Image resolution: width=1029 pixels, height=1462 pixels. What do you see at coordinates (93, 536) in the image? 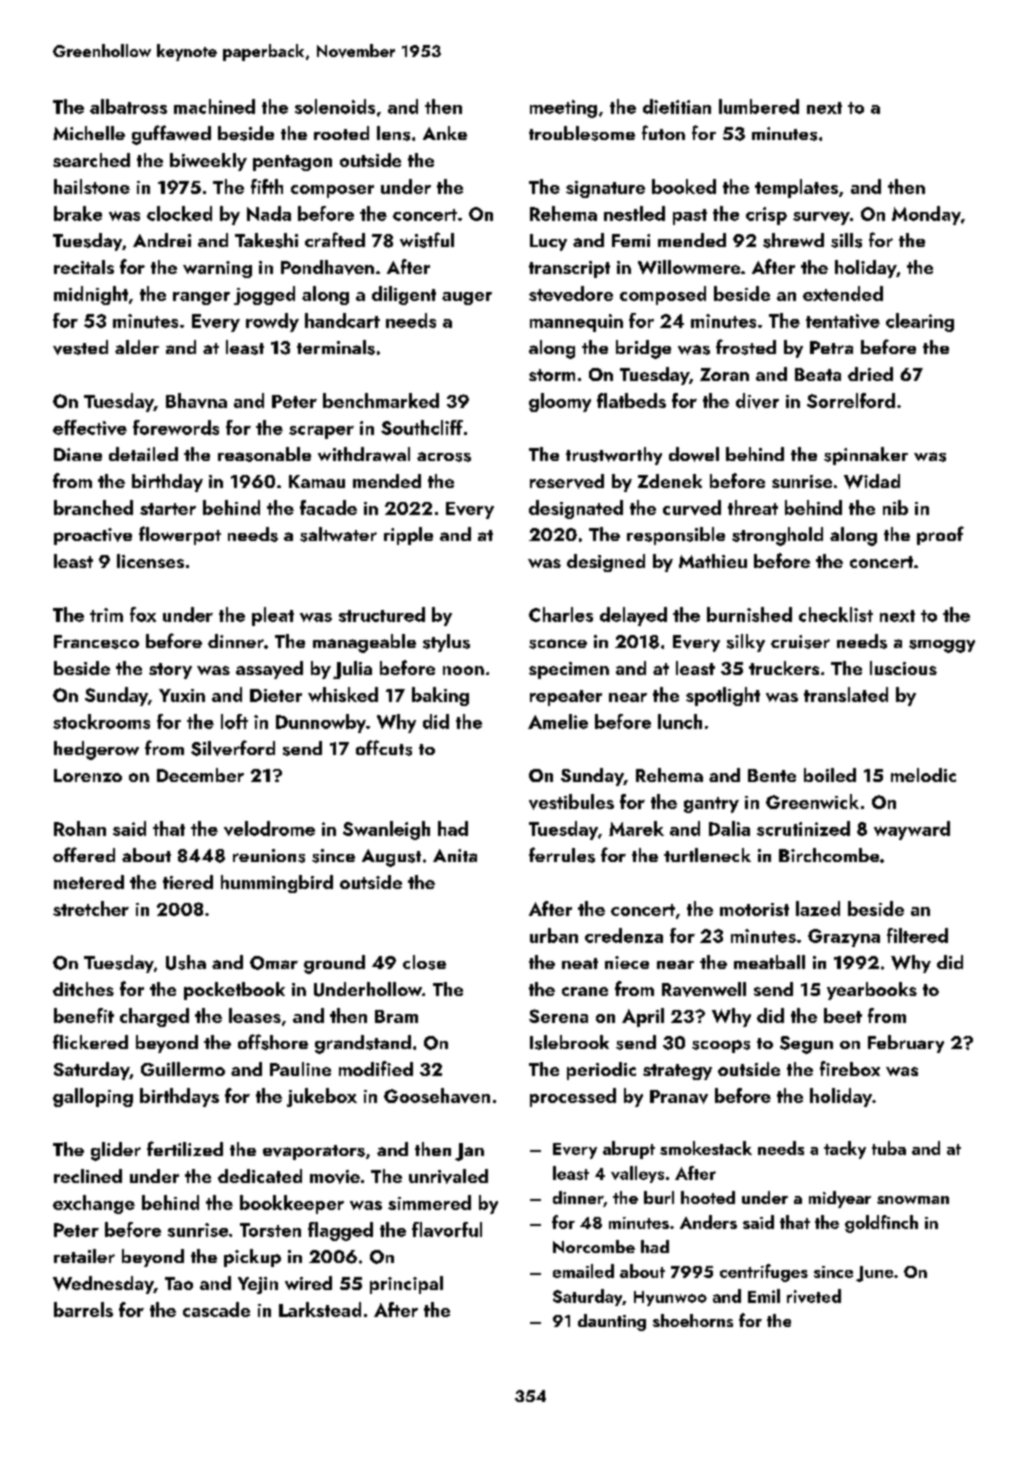
I see `proactive` at bounding box center [93, 536].
